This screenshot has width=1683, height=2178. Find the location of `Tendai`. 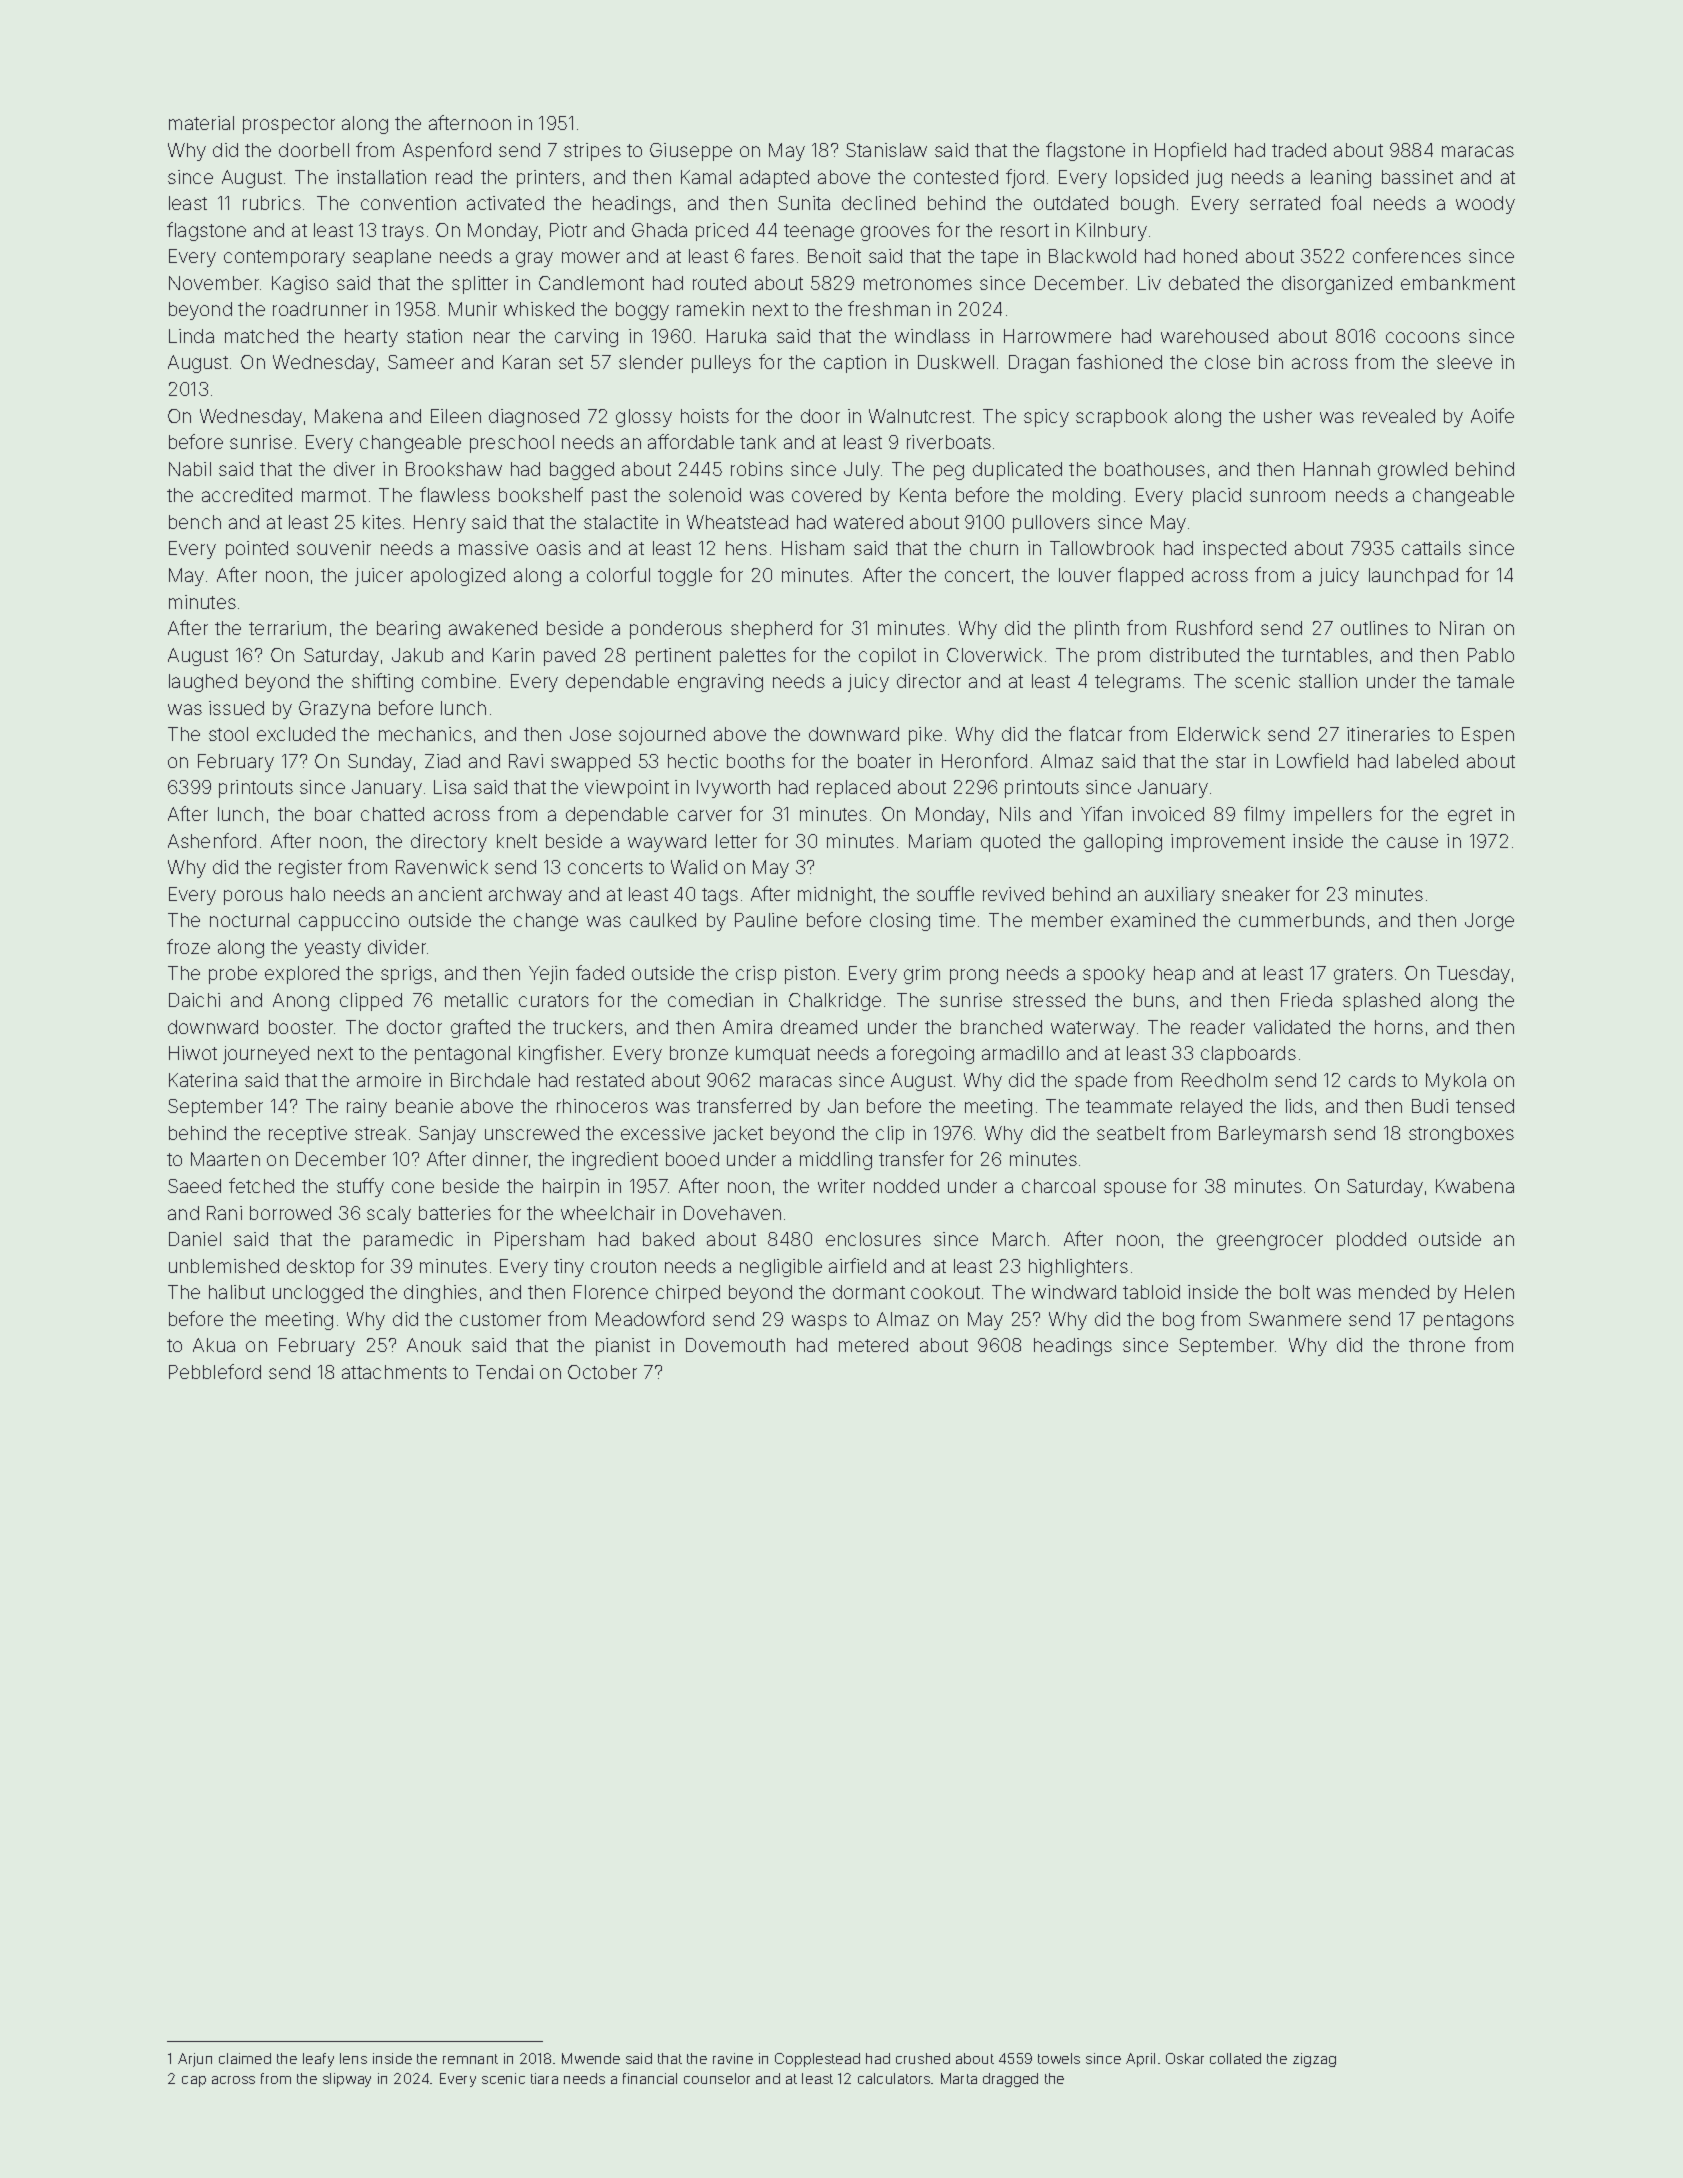

Tendai is located at coordinates (504, 1372).
